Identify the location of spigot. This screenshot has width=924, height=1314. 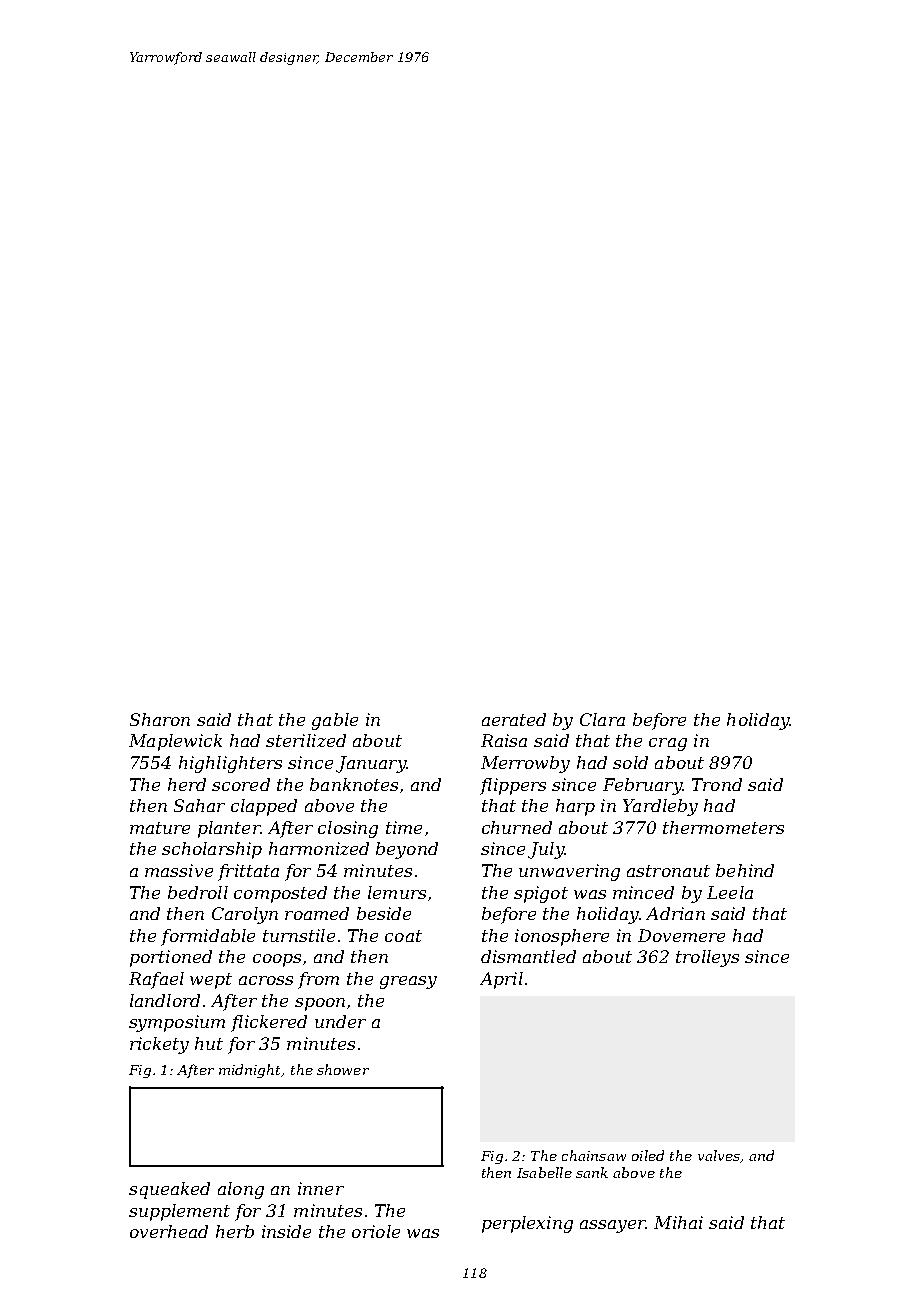
(541, 894).
